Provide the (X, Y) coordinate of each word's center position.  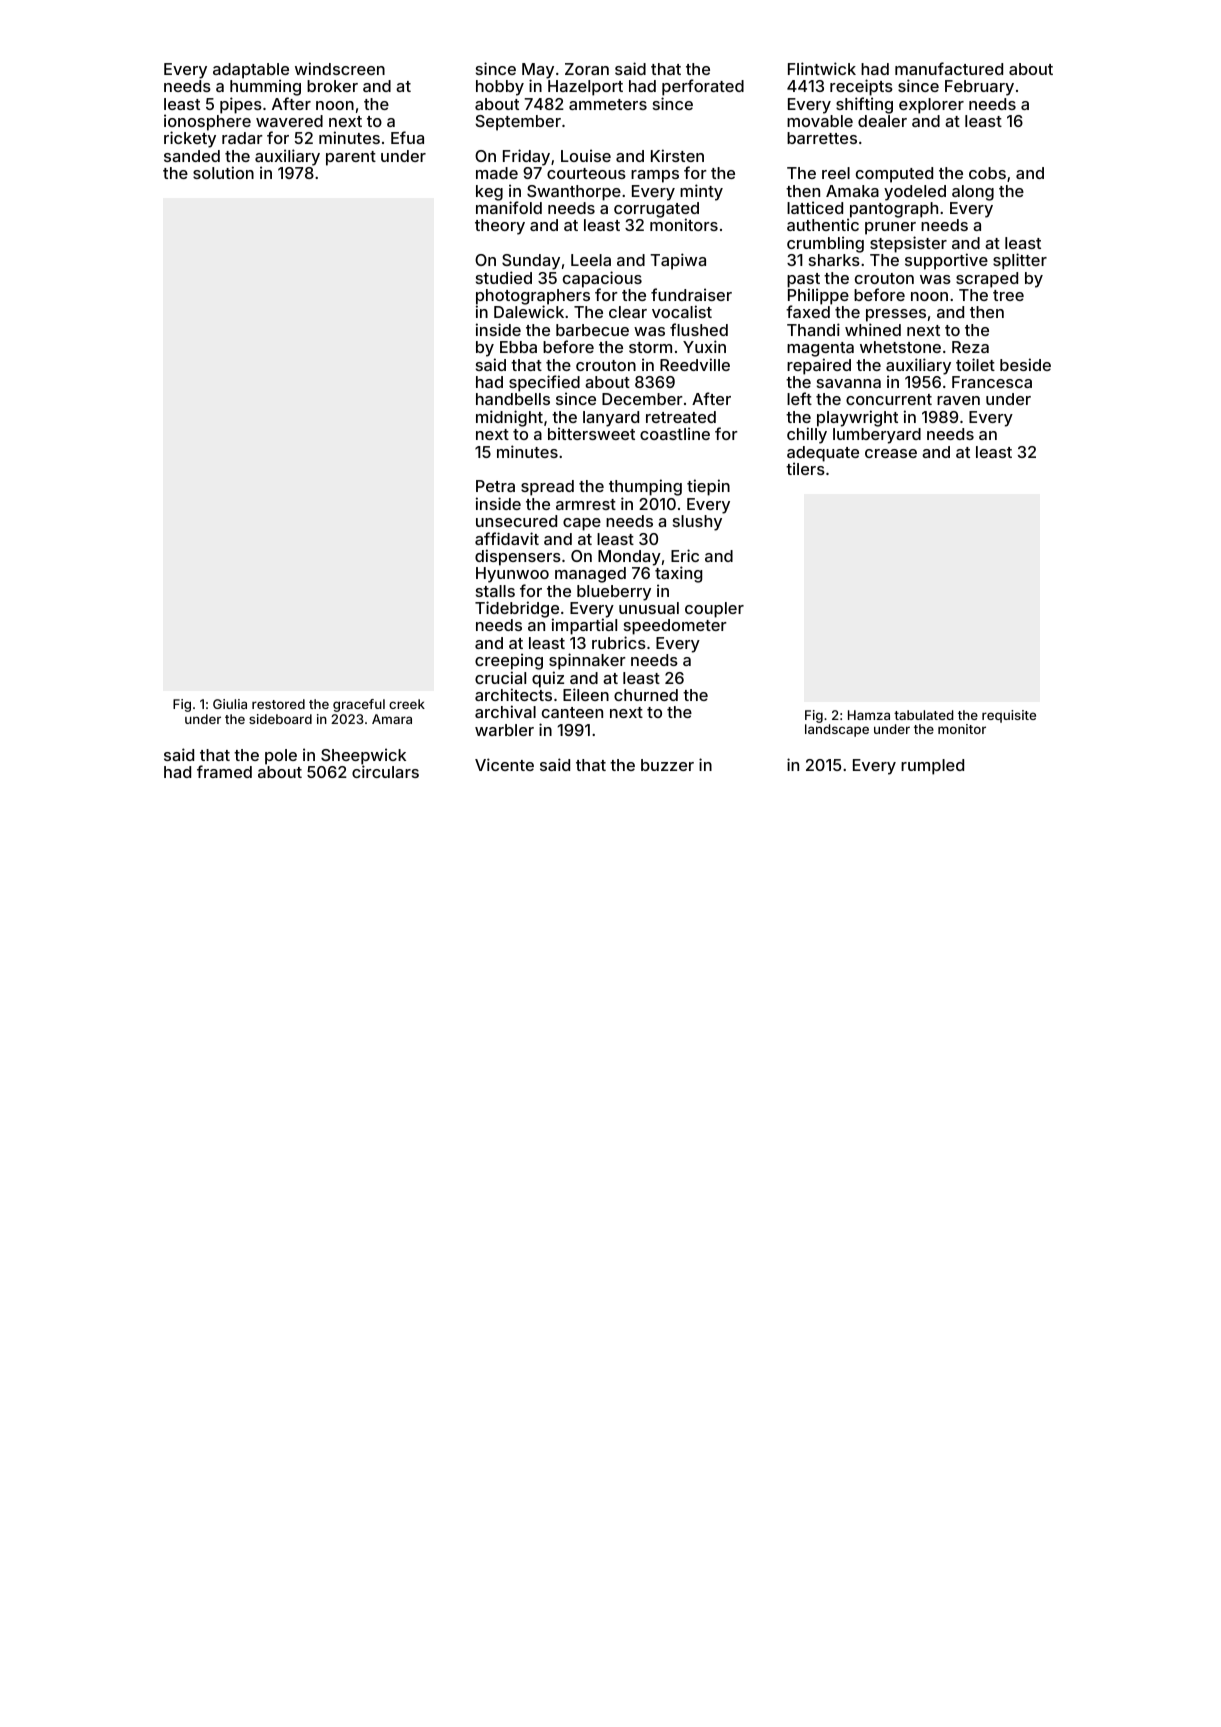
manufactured (949, 68)
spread (547, 488)
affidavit (507, 538)
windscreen (340, 68)
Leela (591, 260)
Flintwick (822, 68)
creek (407, 704)
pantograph (893, 210)
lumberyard (877, 436)
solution (223, 172)
